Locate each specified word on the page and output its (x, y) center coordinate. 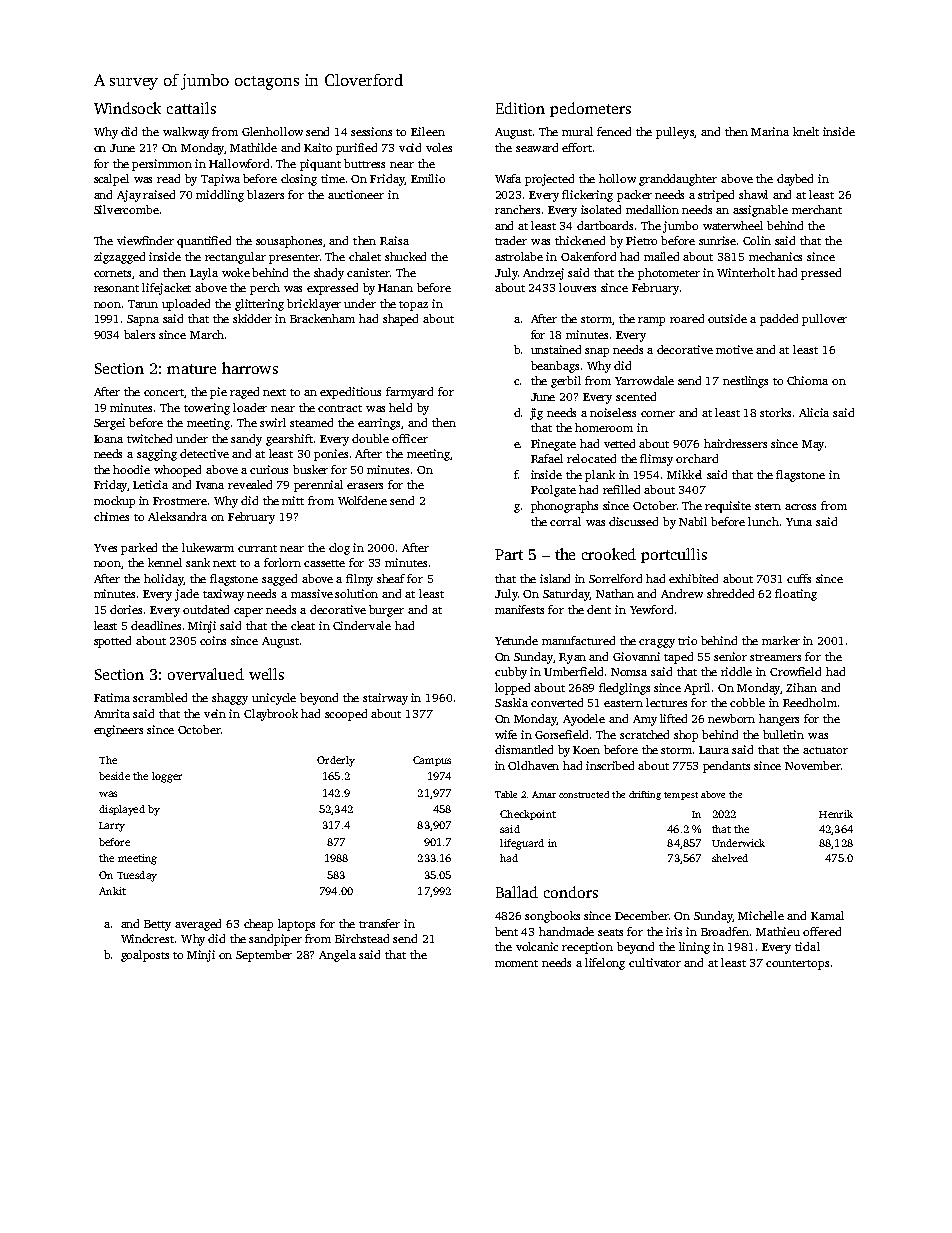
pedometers (590, 109)
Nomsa (629, 672)
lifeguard (522, 844)
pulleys (675, 133)
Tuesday (137, 876)
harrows (250, 368)
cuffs (799, 578)
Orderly (336, 761)
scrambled (160, 697)
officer (410, 438)
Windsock (127, 108)
